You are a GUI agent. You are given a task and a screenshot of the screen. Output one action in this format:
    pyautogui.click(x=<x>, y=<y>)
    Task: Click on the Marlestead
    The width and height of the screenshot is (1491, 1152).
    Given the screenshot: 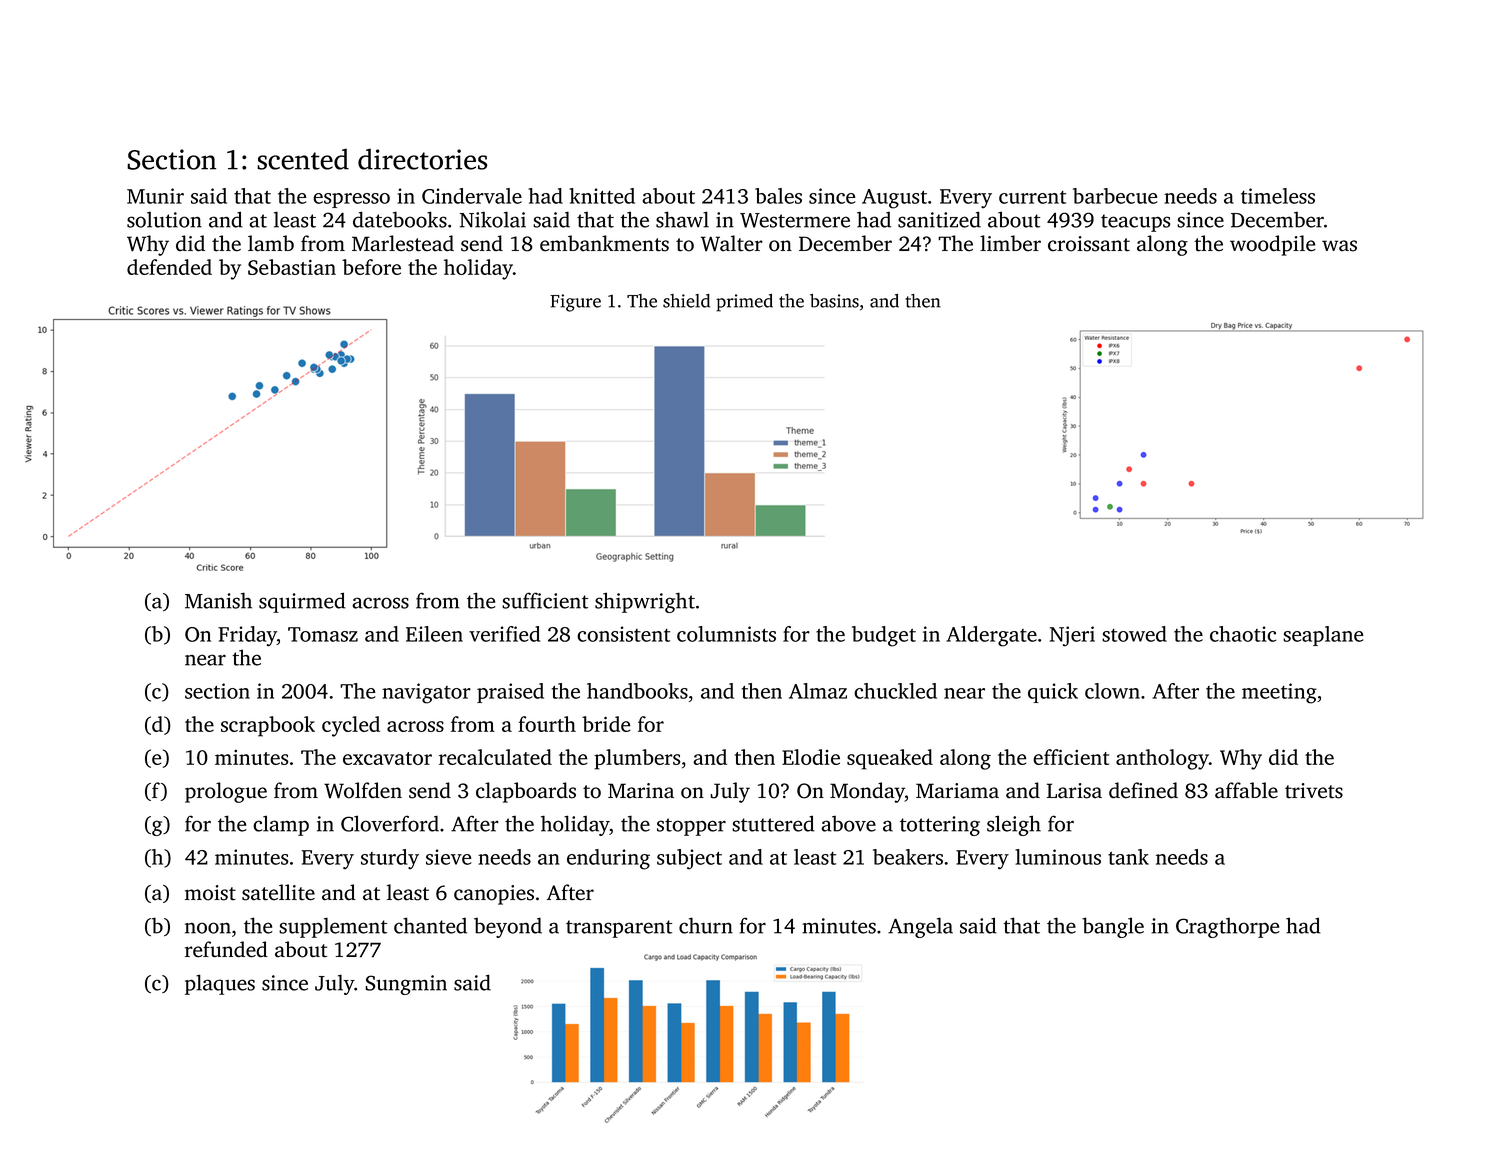 What is the action you would take?
    pyautogui.click(x=403, y=243)
